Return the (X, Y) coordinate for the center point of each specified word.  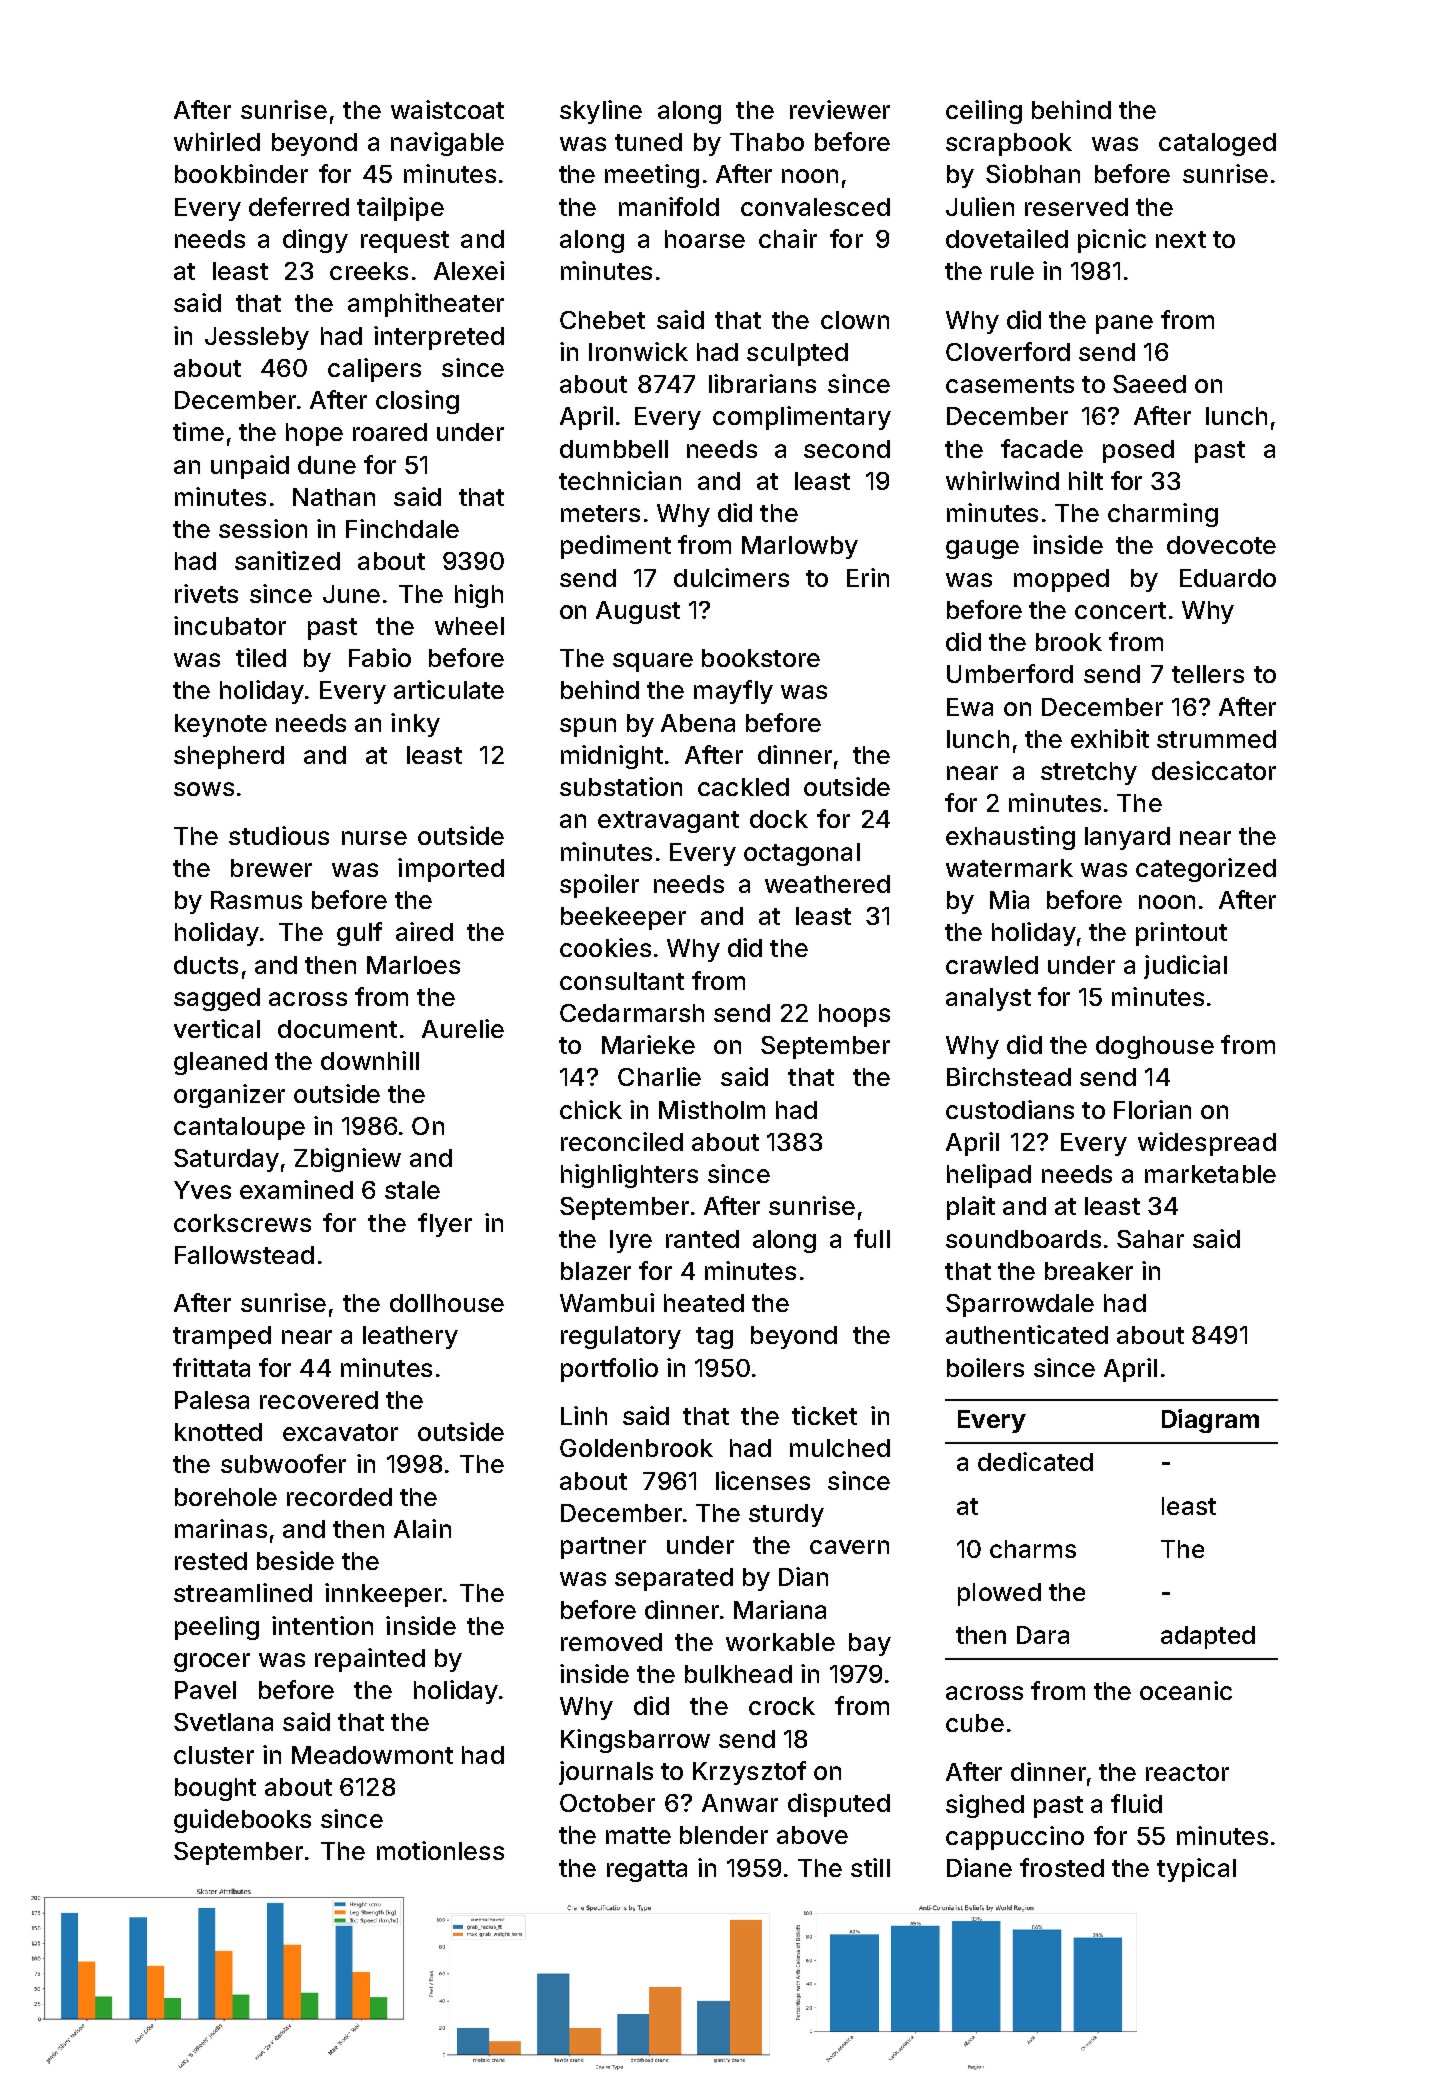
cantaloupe (239, 1128)
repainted (370, 1660)
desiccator (1214, 770)
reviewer (840, 109)
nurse (374, 838)
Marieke (648, 1044)
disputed (839, 1805)
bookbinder (241, 173)
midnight (612, 757)
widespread (1207, 1144)
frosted (1062, 1867)
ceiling (984, 112)
